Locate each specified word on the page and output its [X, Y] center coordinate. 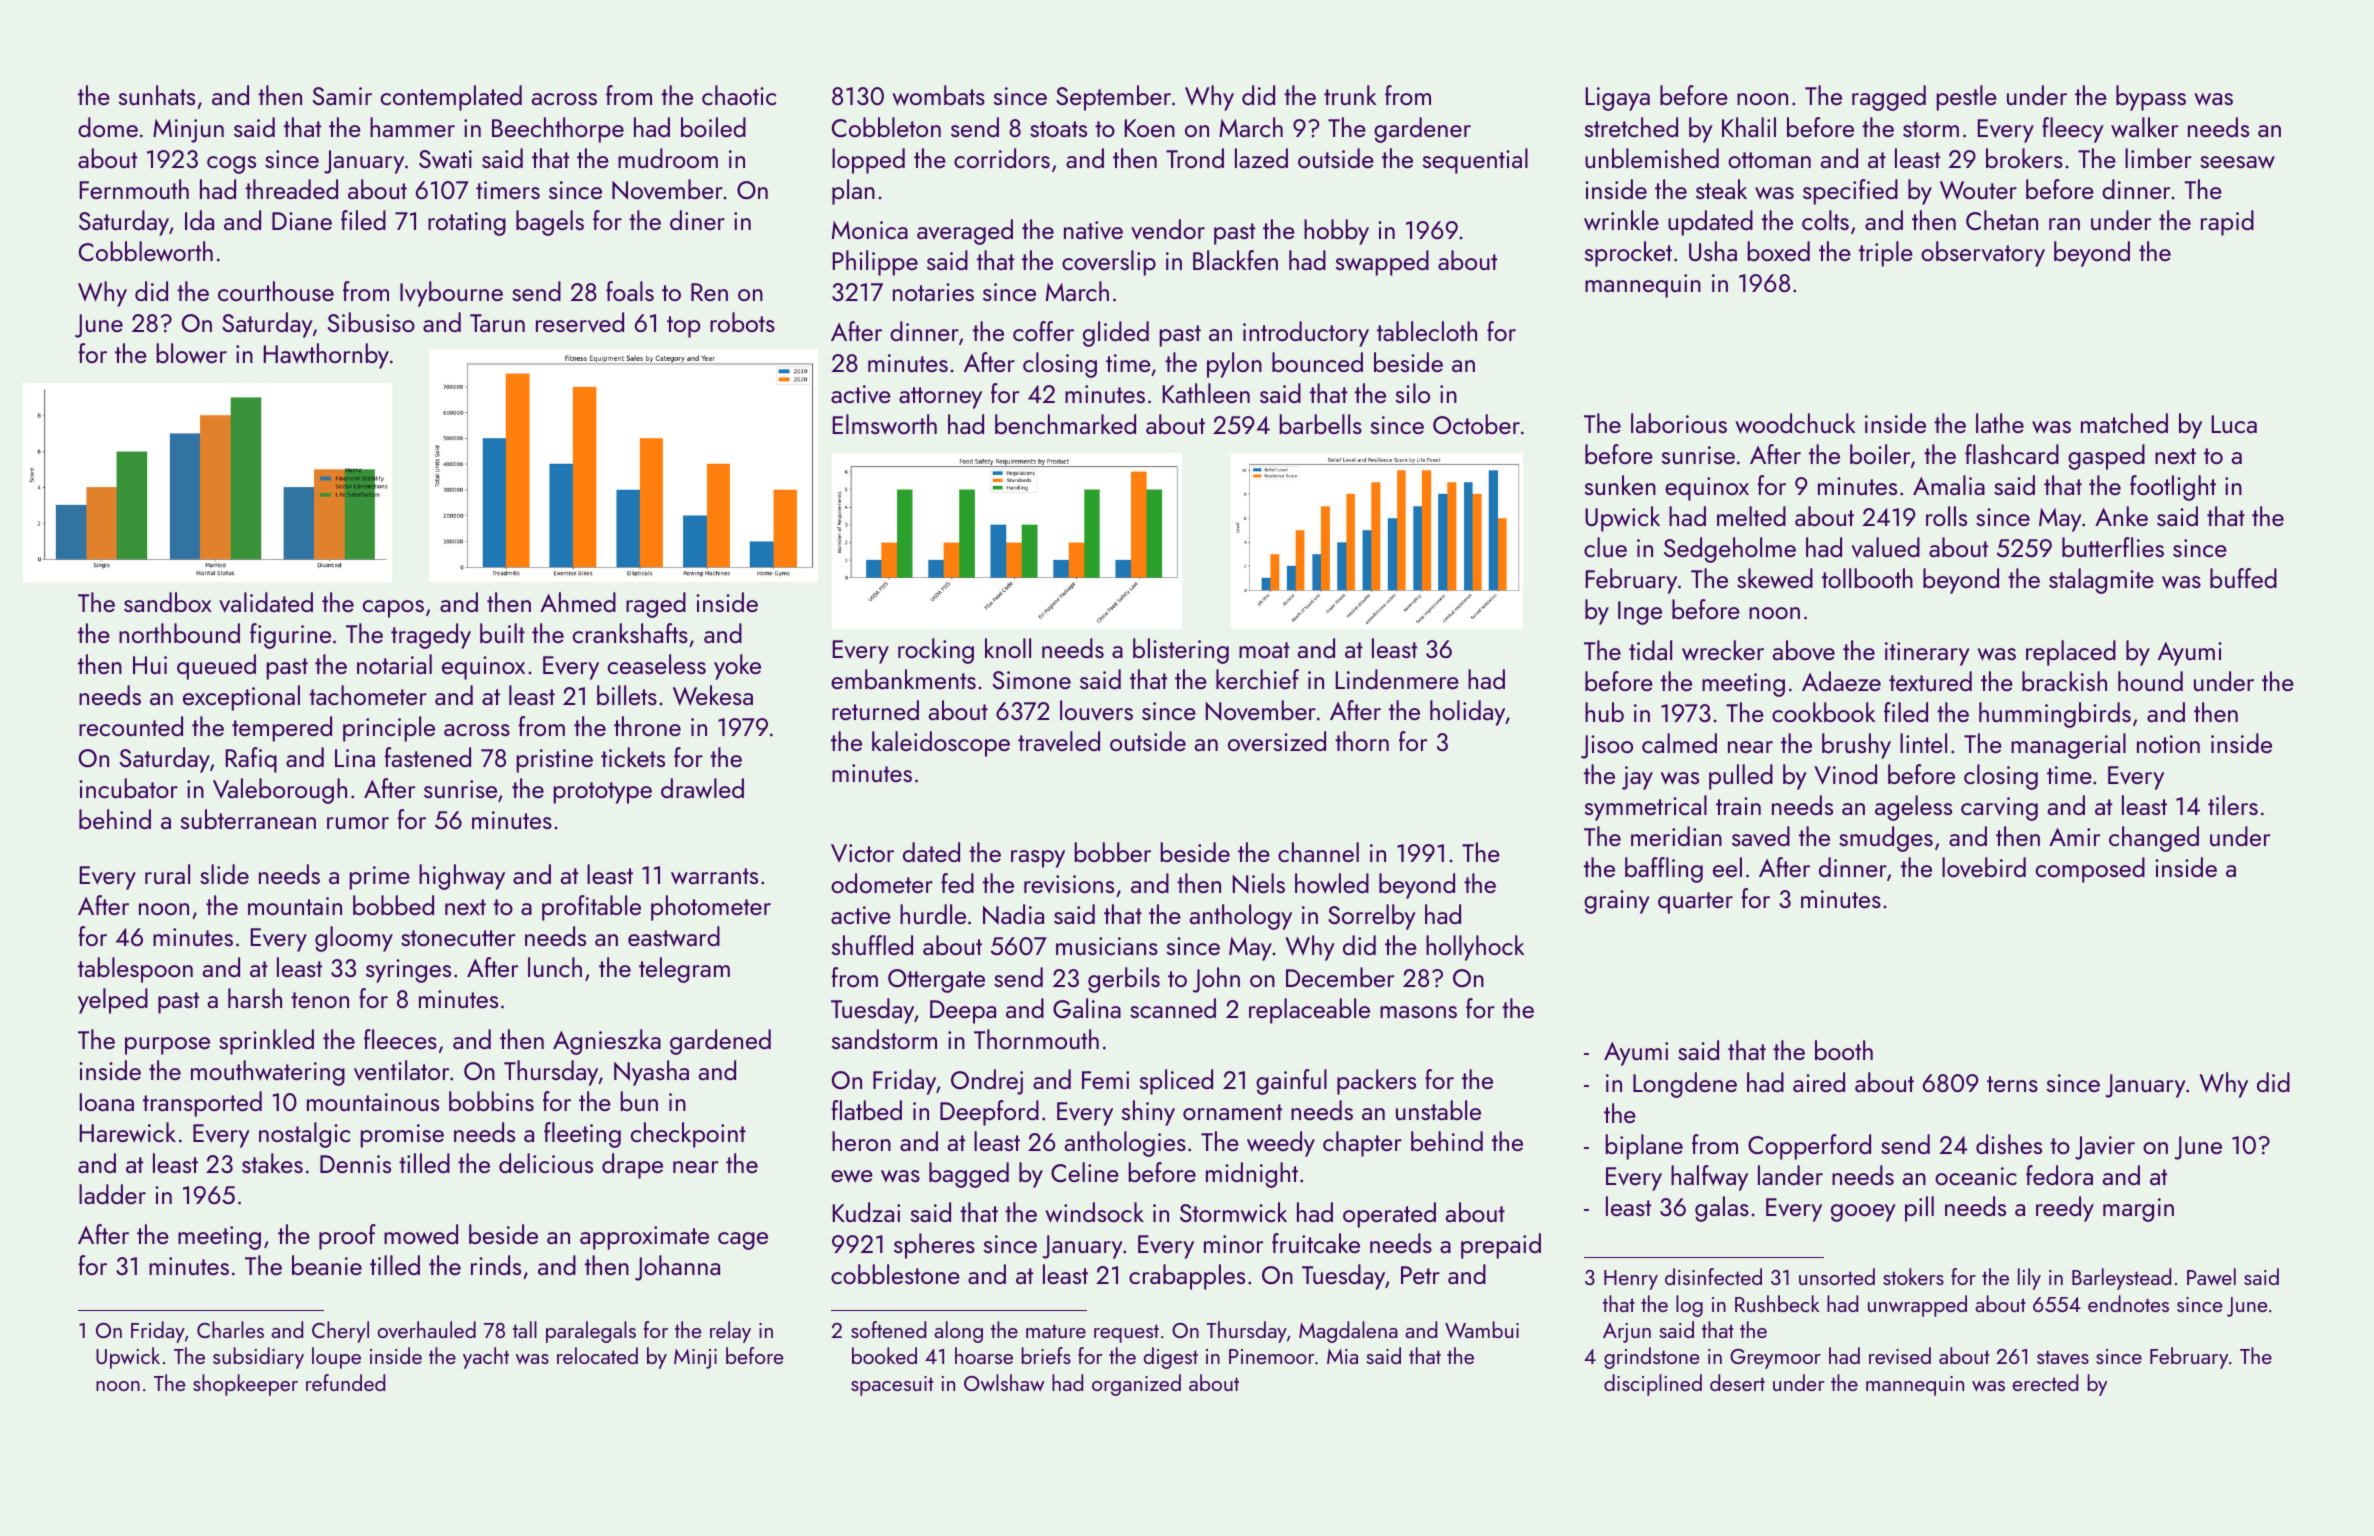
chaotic [739, 95]
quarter [1695, 903]
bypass [2151, 98]
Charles [230, 1329]
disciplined [1653, 1385]
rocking [936, 651]
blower [192, 353]
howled [1332, 883]
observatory [1983, 254]
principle [389, 729]
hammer [412, 127]
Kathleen [1206, 393]
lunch [555, 967]
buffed [2243, 578]
